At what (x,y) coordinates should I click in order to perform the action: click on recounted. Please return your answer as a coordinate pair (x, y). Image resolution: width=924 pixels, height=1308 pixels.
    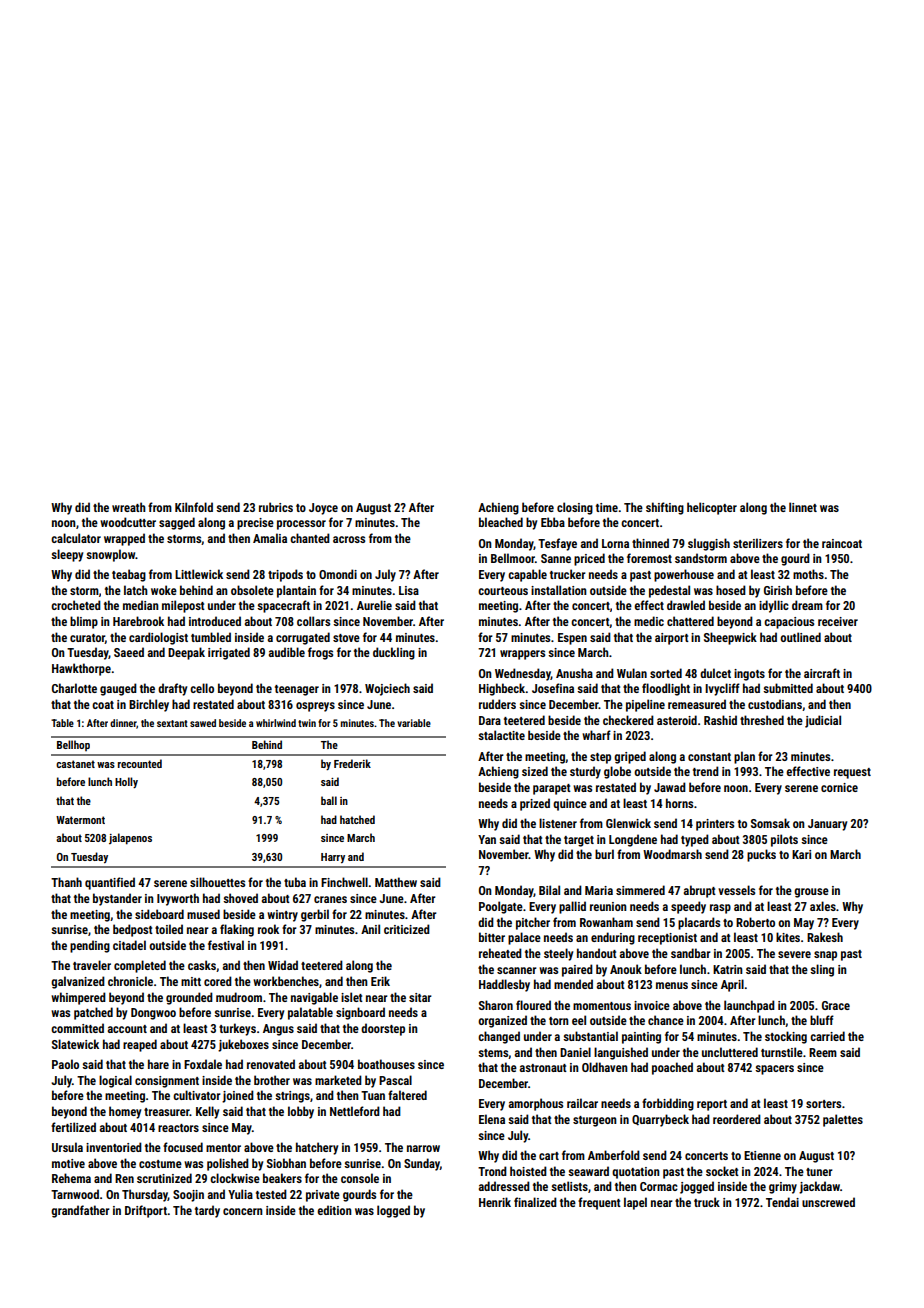
    Looking at the image, I should click on (140, 763).
